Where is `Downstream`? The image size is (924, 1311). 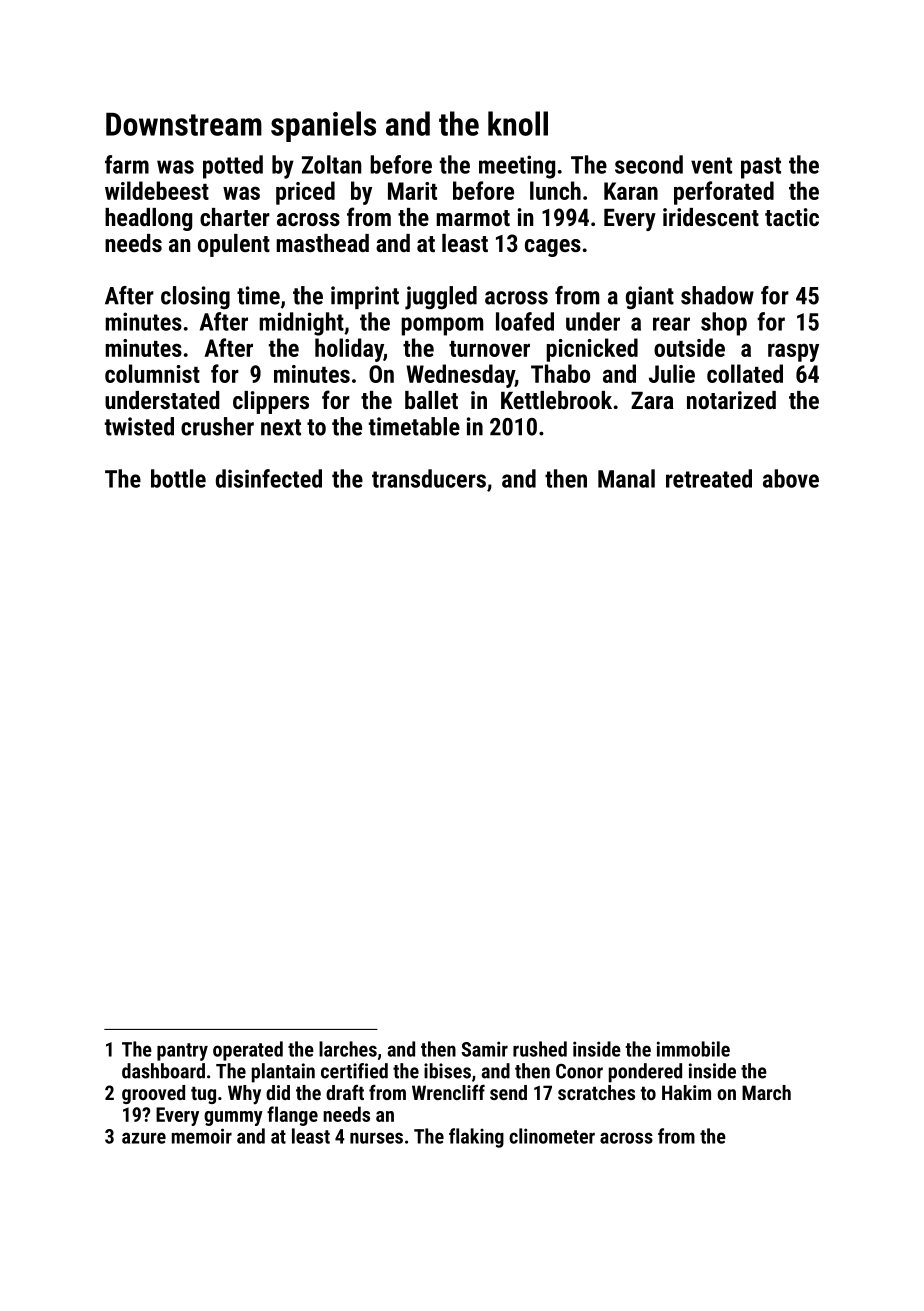
Downstream is located at coordinates (184, 124).
